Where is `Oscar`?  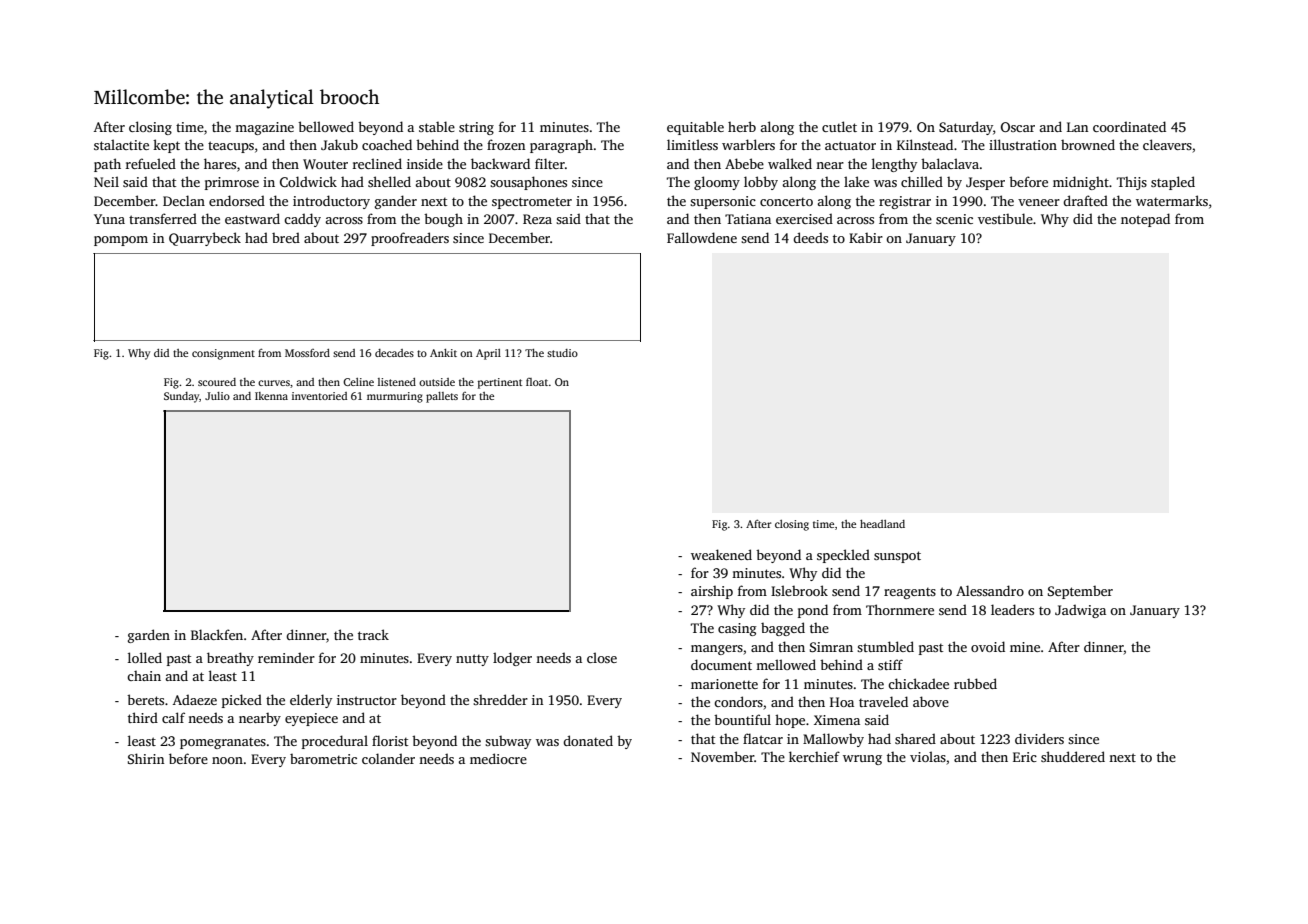 Oscar is located at coordinates (1018, 127).
